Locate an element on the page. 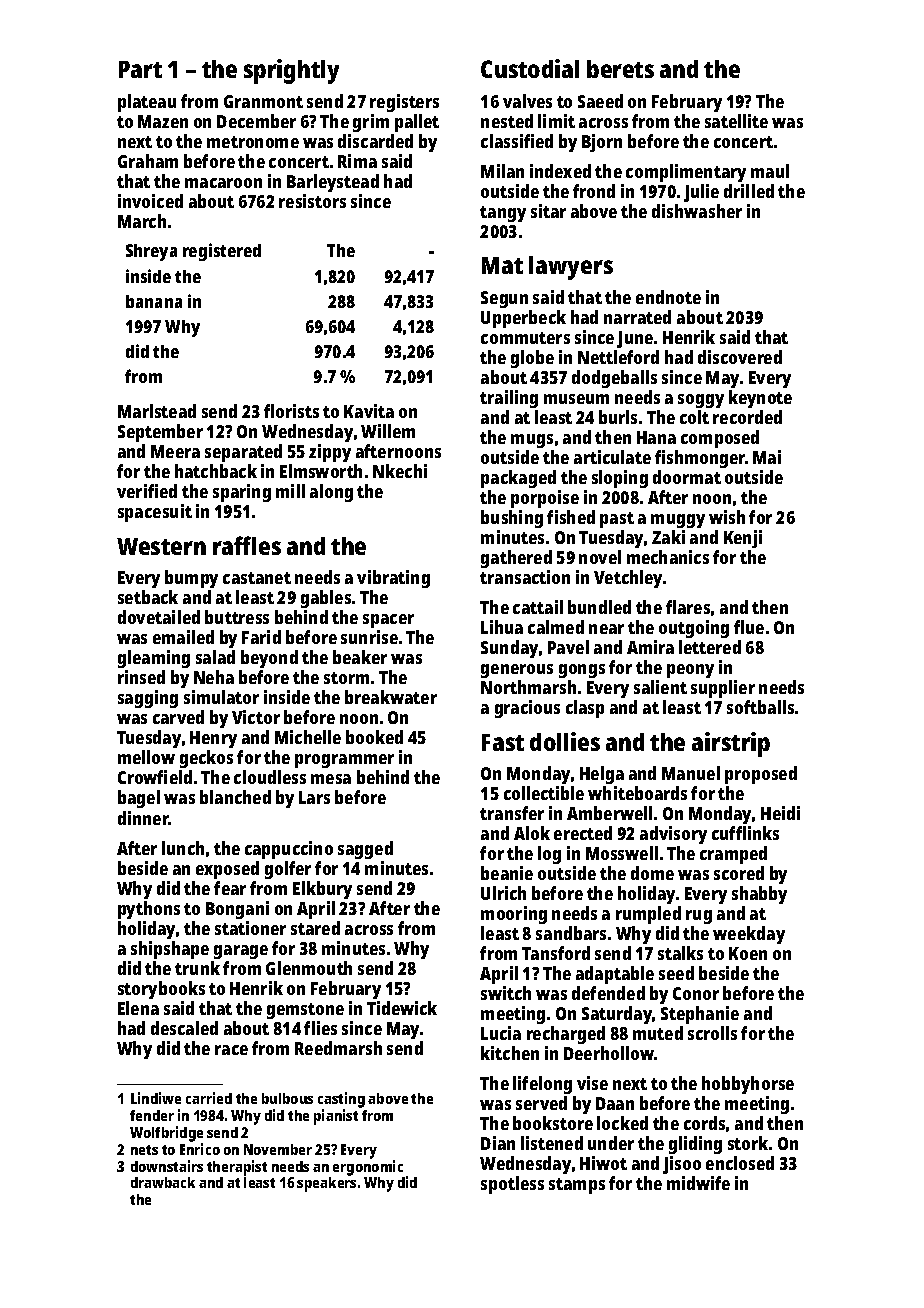 This image has height=1308, width=924. Custodial is located at coordinates (530, 68).
